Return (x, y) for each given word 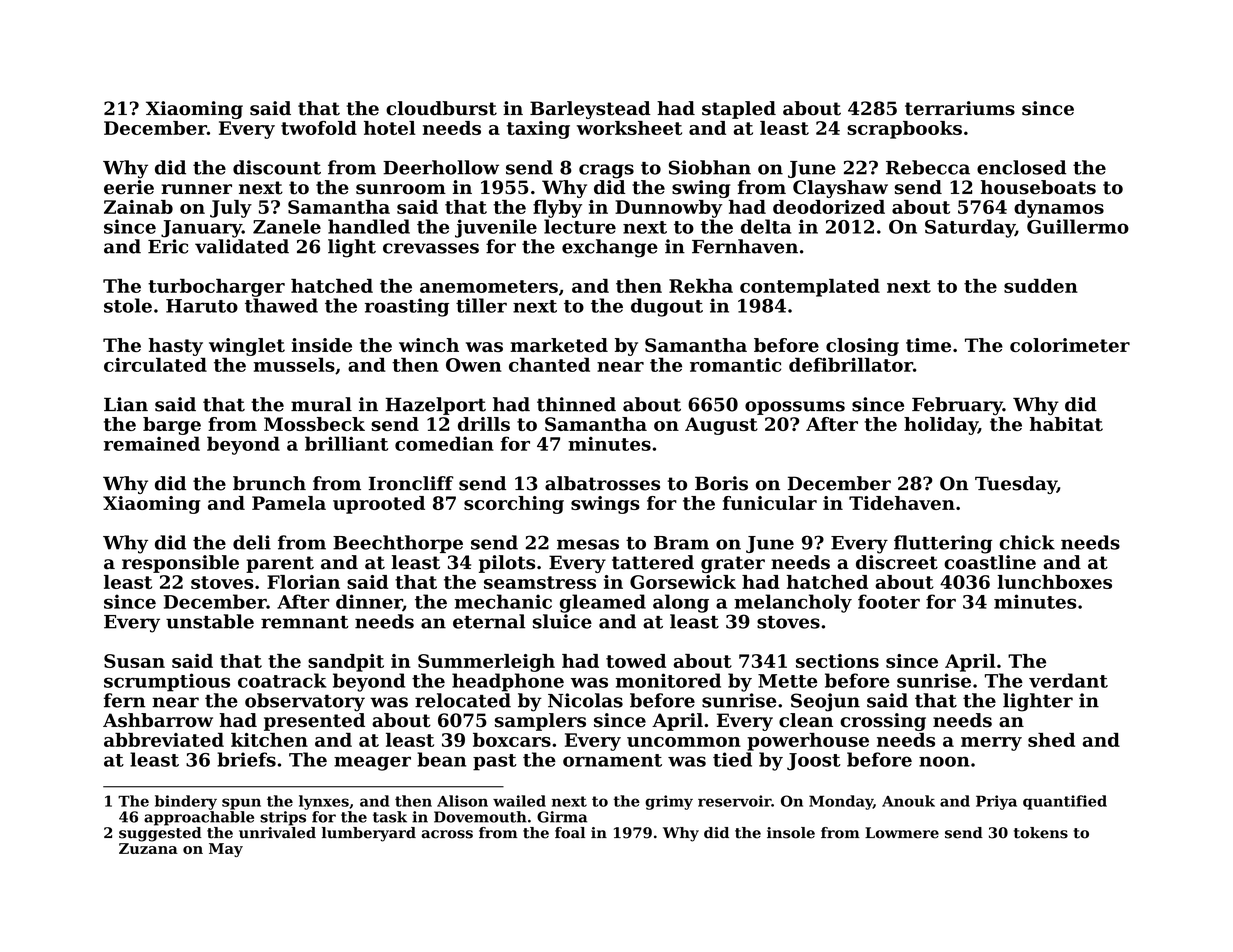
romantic (735, 365)
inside (322, 345)
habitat (1066, 424)
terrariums (960, 108)
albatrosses (602, 483)
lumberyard (369, 834)
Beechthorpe (398, 544)
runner (196, 189)
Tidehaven (902, 503)
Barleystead (590, 110)
